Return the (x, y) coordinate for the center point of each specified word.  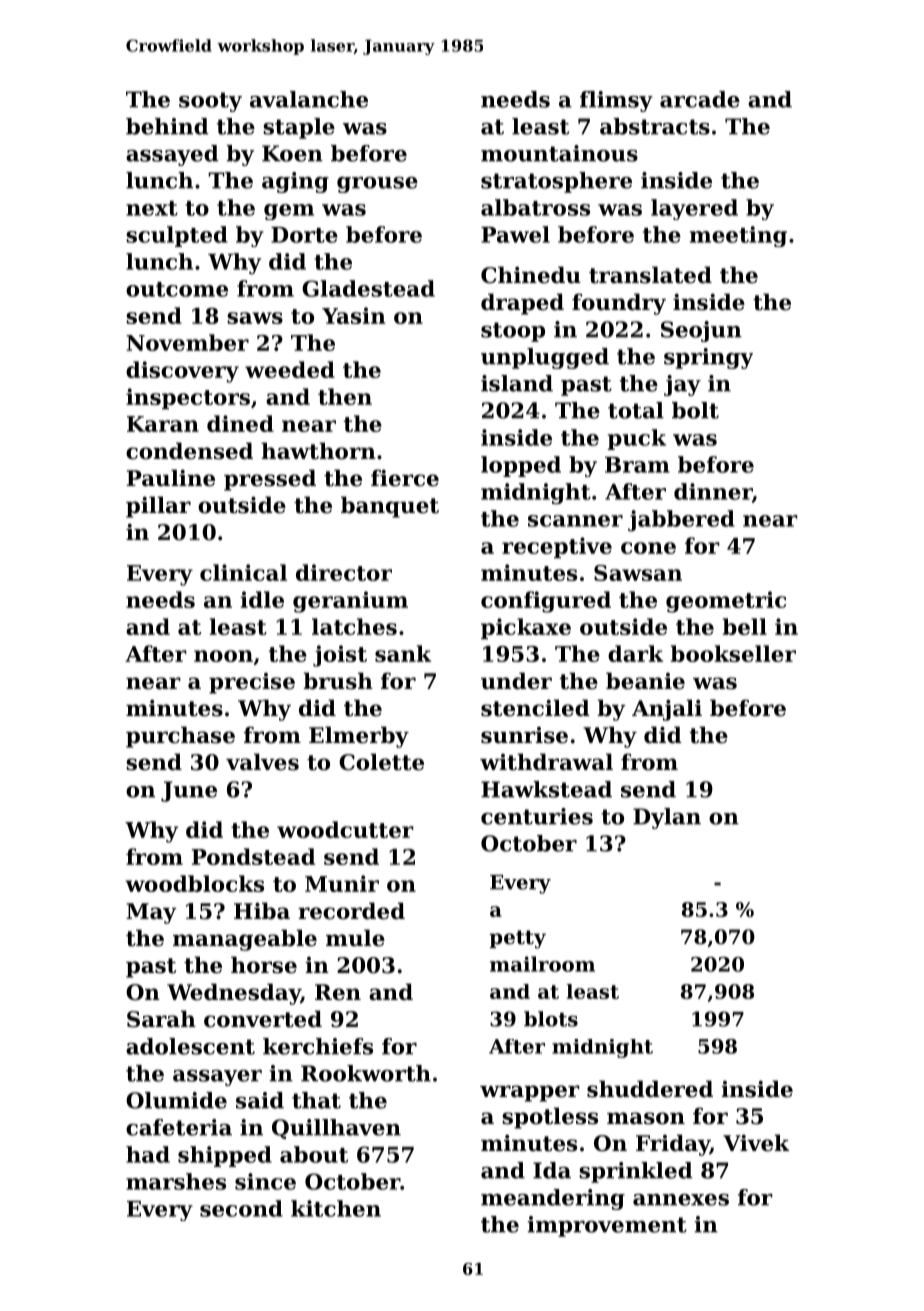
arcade (700, 99)
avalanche (309, 99)
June (189, 791)
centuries (537, 816)
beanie (645, 681)
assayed (172, 155)
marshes (176, 1181)
